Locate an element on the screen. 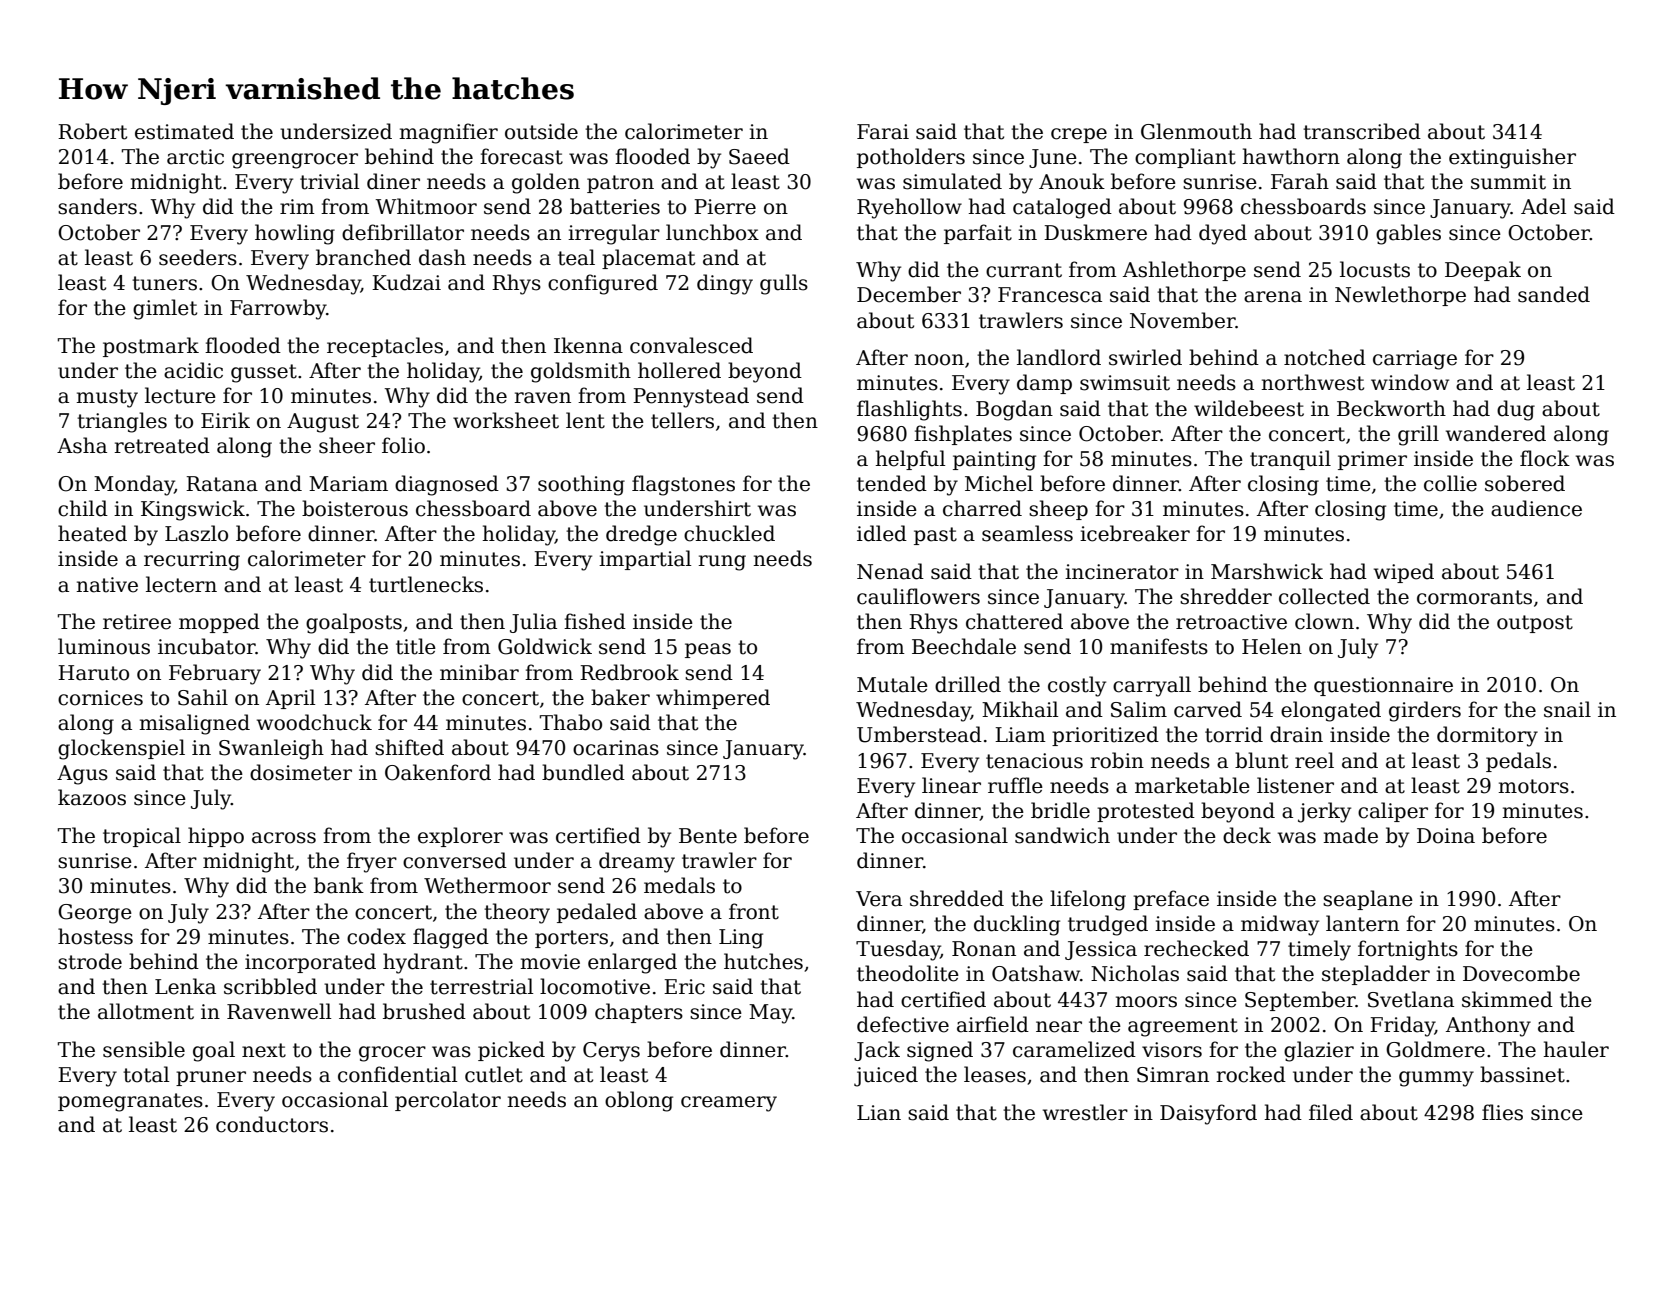 The image size is (1677, 1296). Farai is located at coordinates (883, 132).
